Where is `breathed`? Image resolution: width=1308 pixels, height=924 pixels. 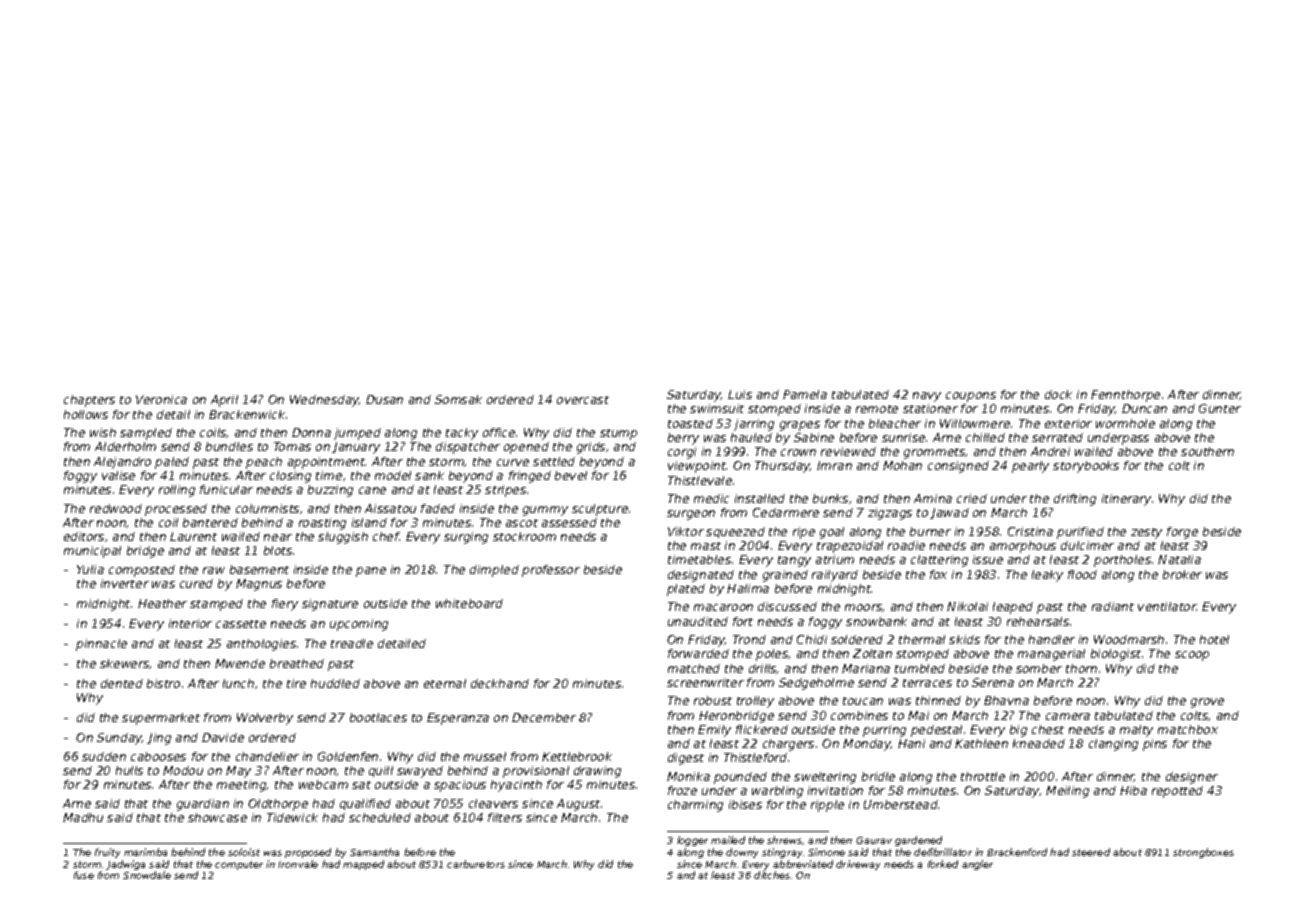 breathed is located at coordinates (297, 663).
